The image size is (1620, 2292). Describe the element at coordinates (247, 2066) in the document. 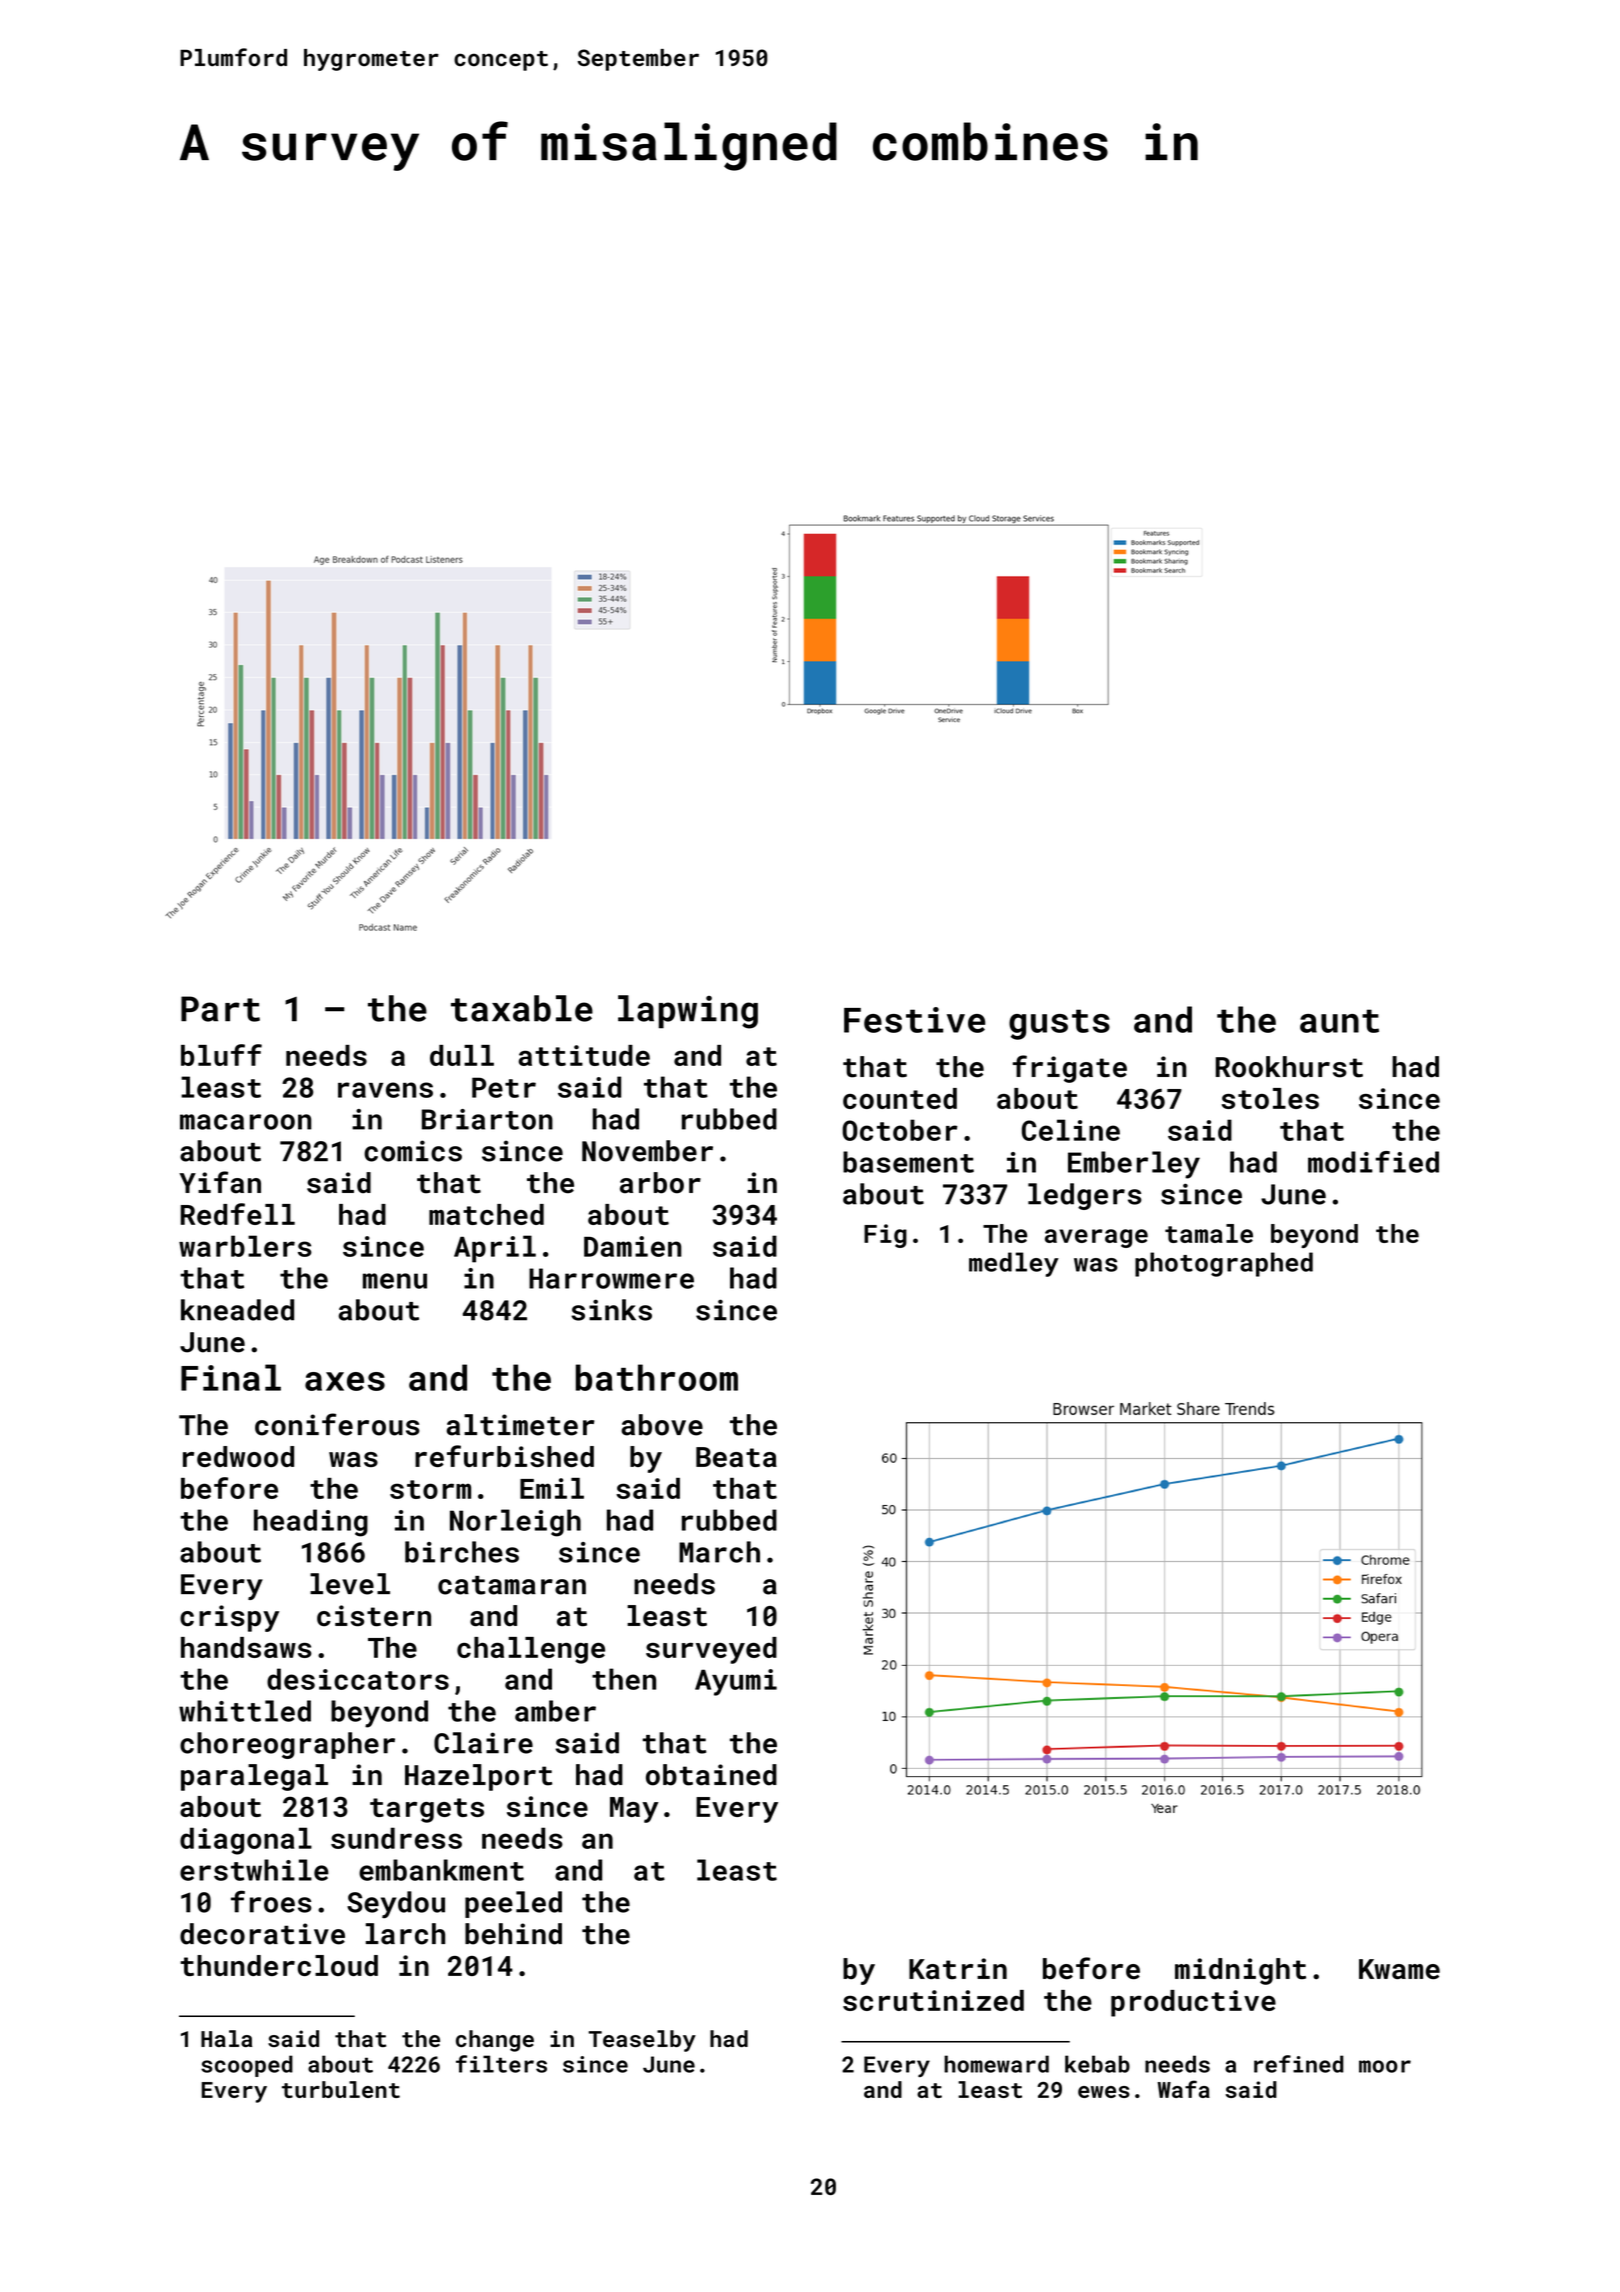

I see `scooped` at that location.
